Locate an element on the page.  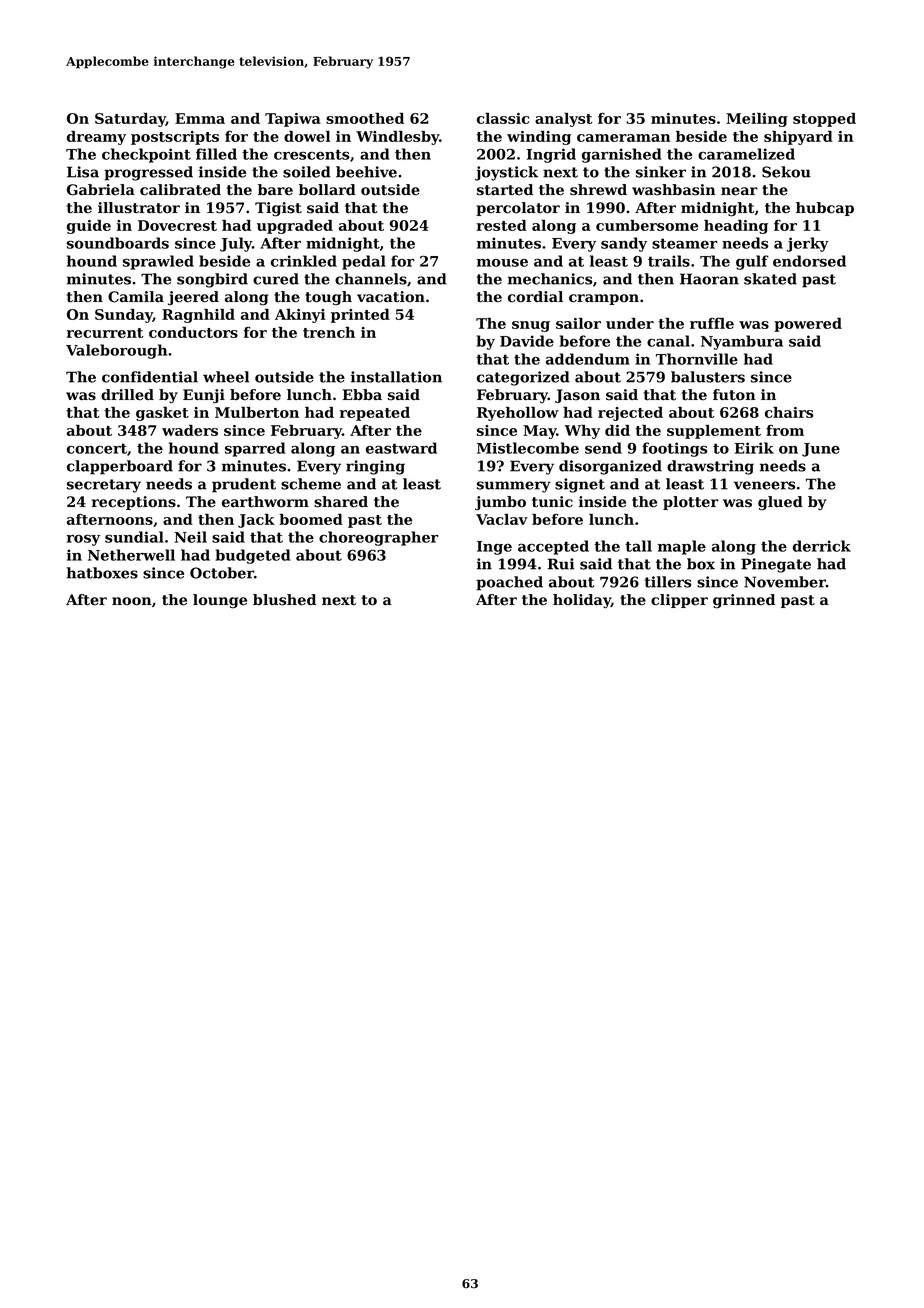
rosy is located at coordinates (83, 540).
